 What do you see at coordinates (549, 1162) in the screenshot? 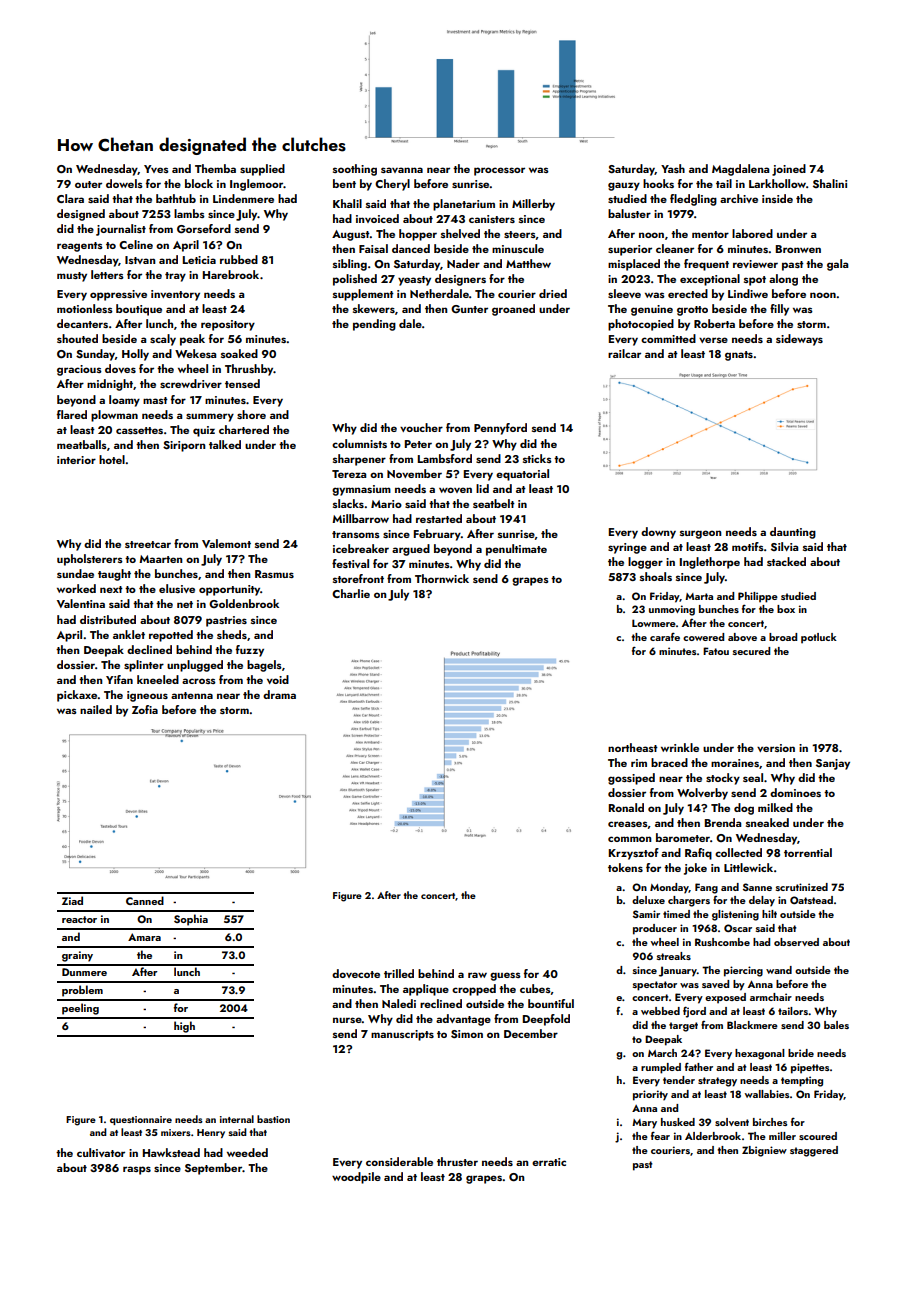
I see `erratic` at bounding box center [549, 1162].
